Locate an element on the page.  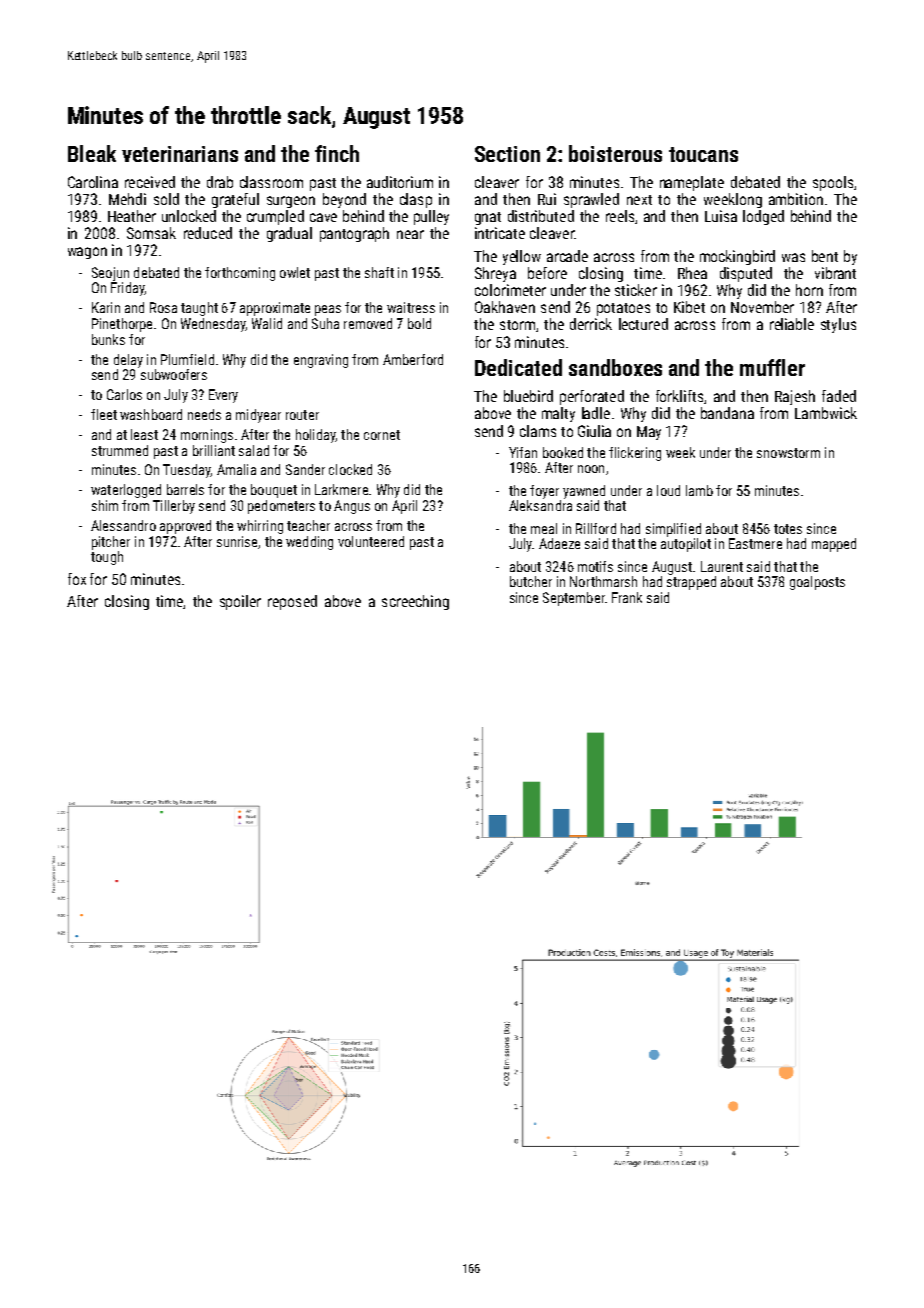
screeching is located at coordinates (415, 602).
